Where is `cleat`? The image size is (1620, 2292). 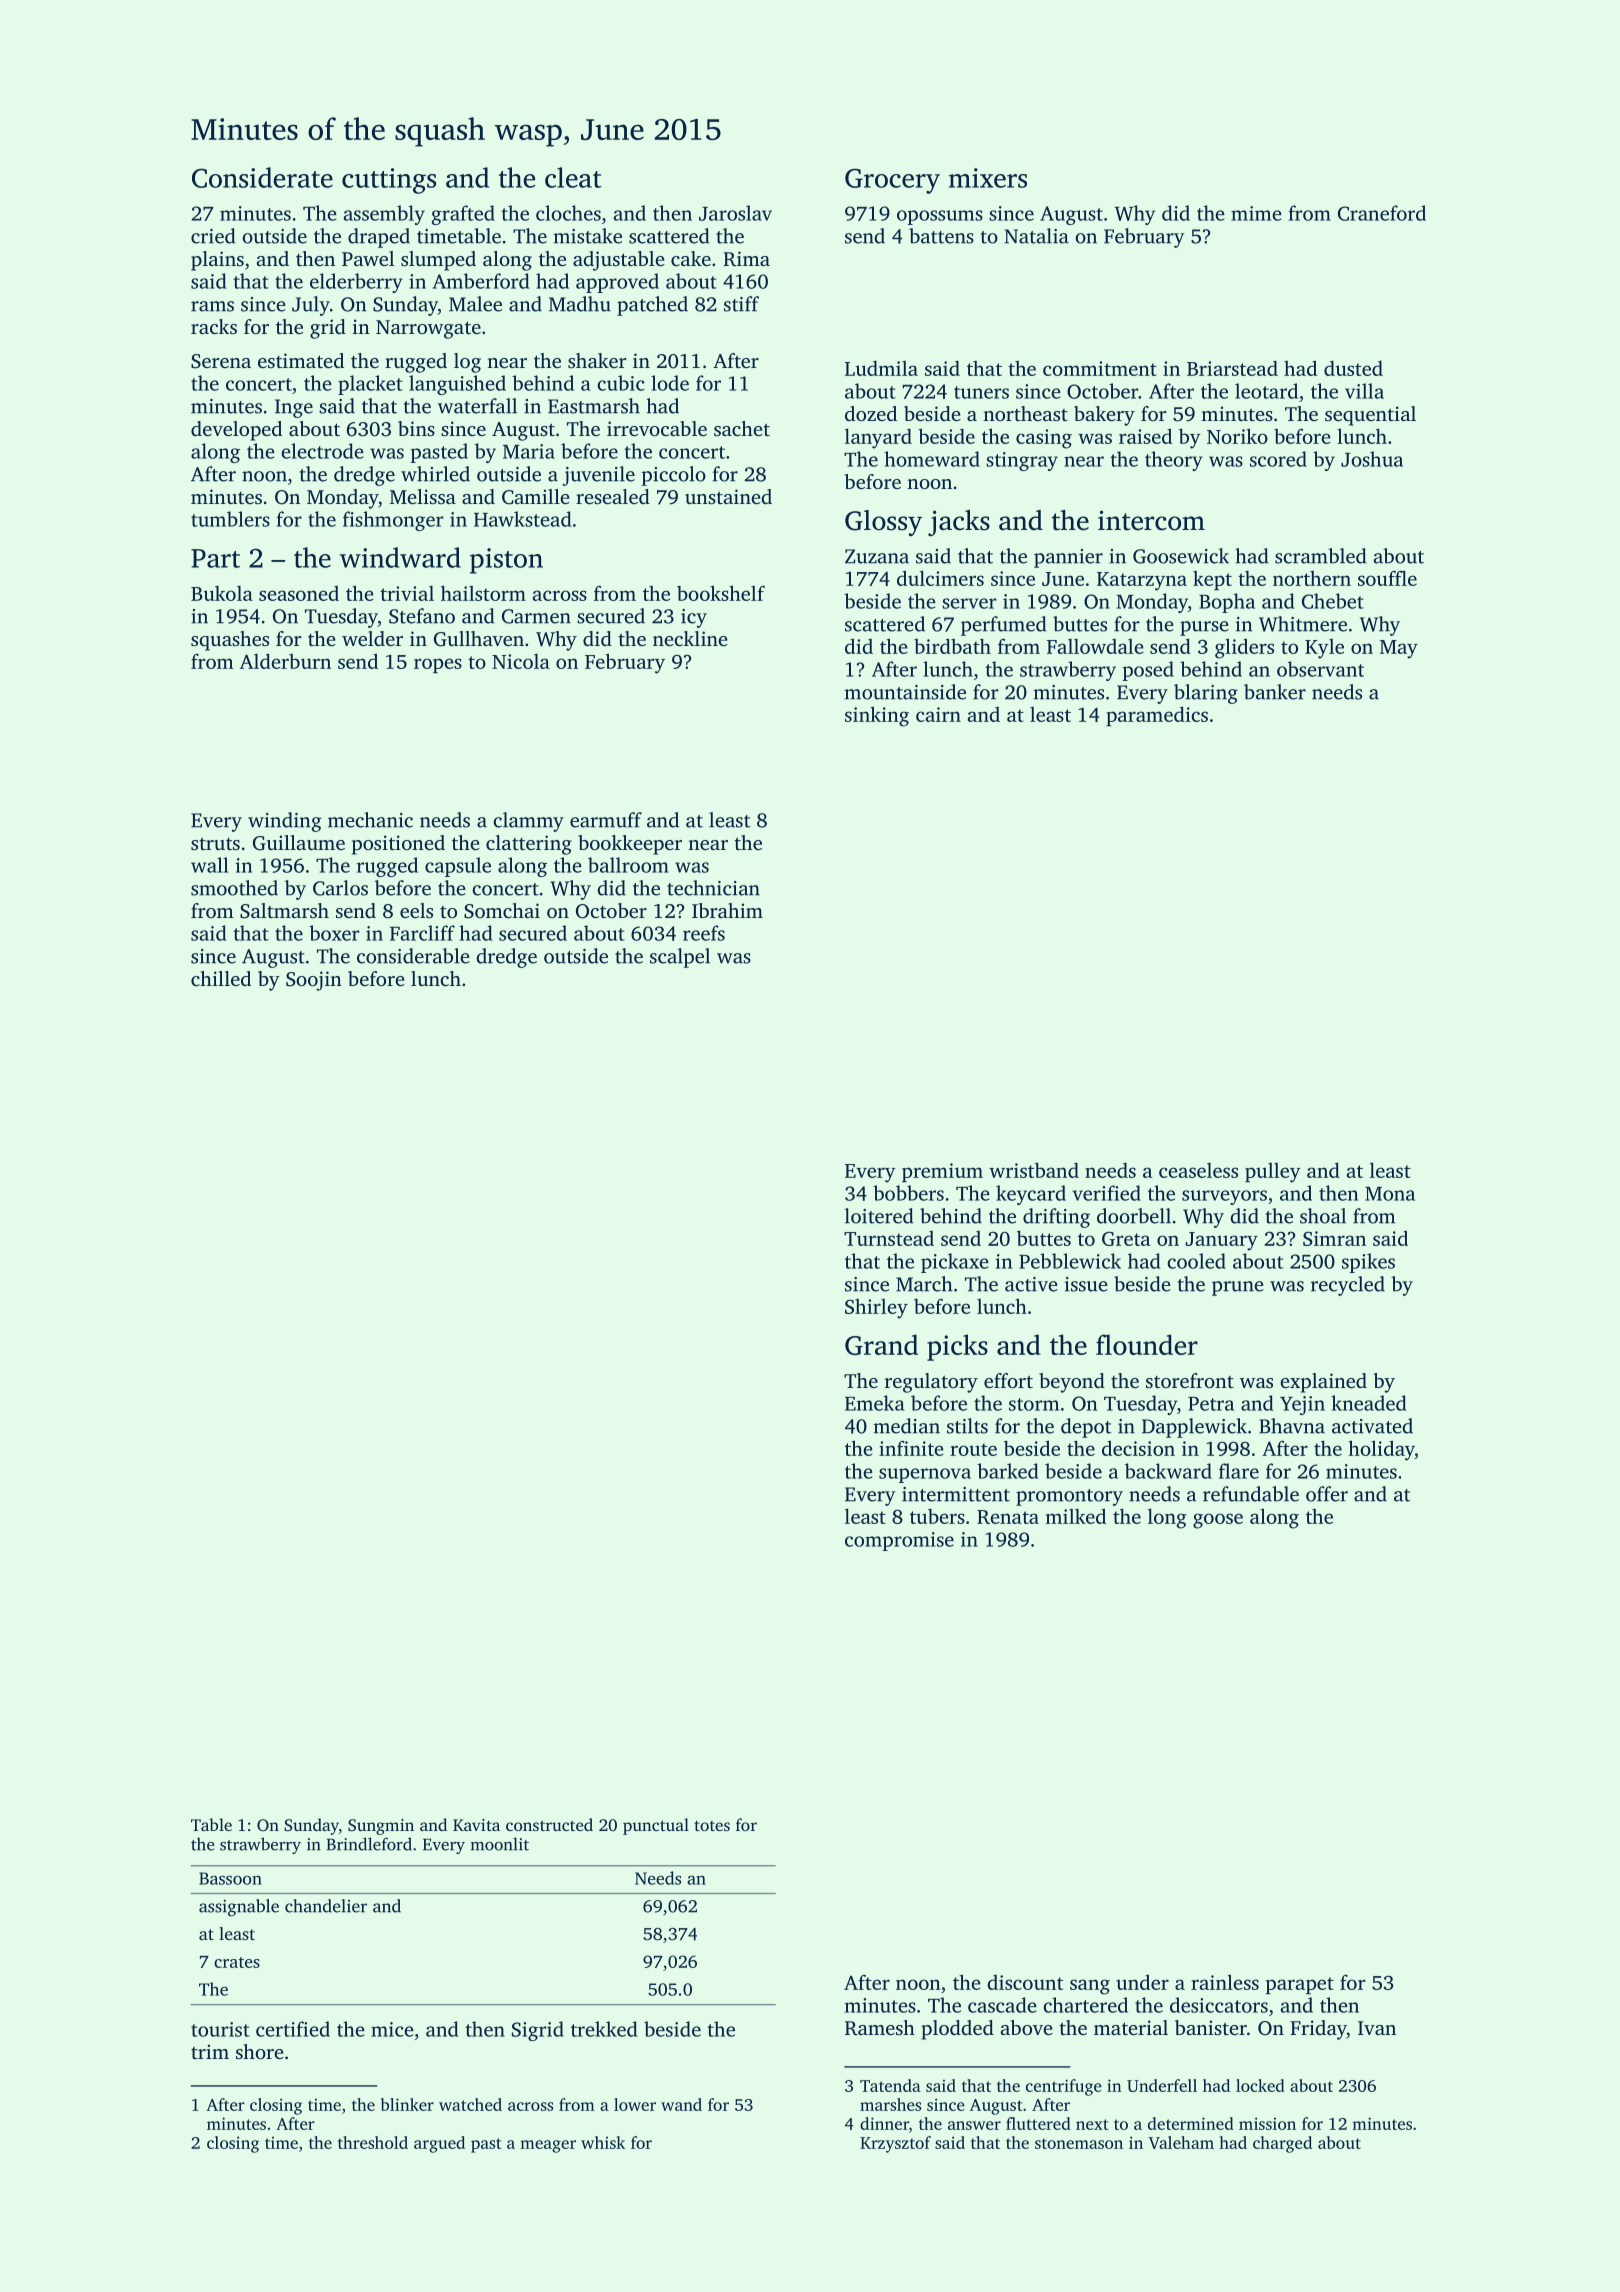
cleat is located at coordinates (573, 177).
